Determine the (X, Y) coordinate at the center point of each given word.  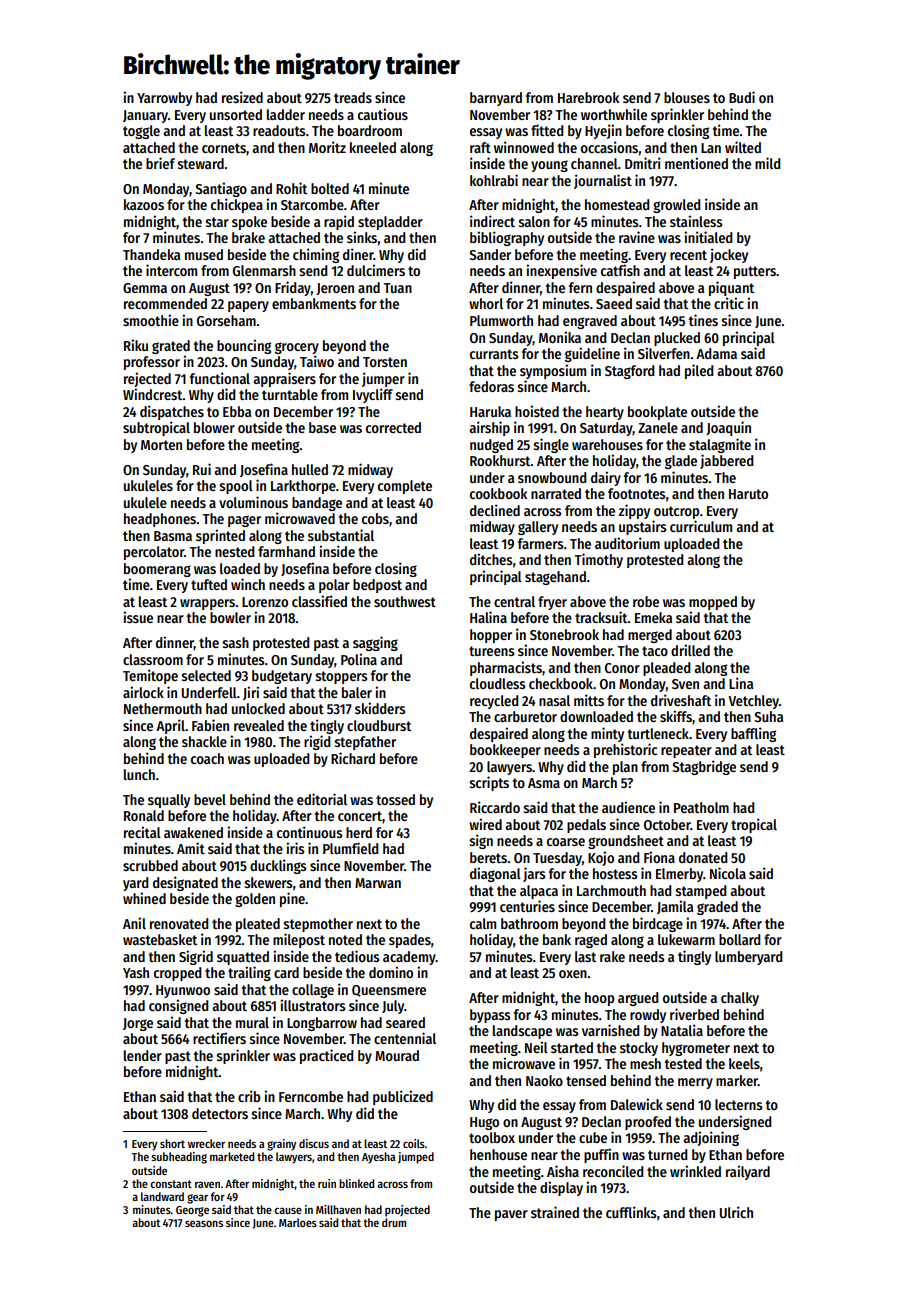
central (514, 601)
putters (755, 272)
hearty (605, 413)
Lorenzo (265, 602)
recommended (165, 303)
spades (410, 941)
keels (744, 1063)
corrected (393, 427)
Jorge (138, 1024)
